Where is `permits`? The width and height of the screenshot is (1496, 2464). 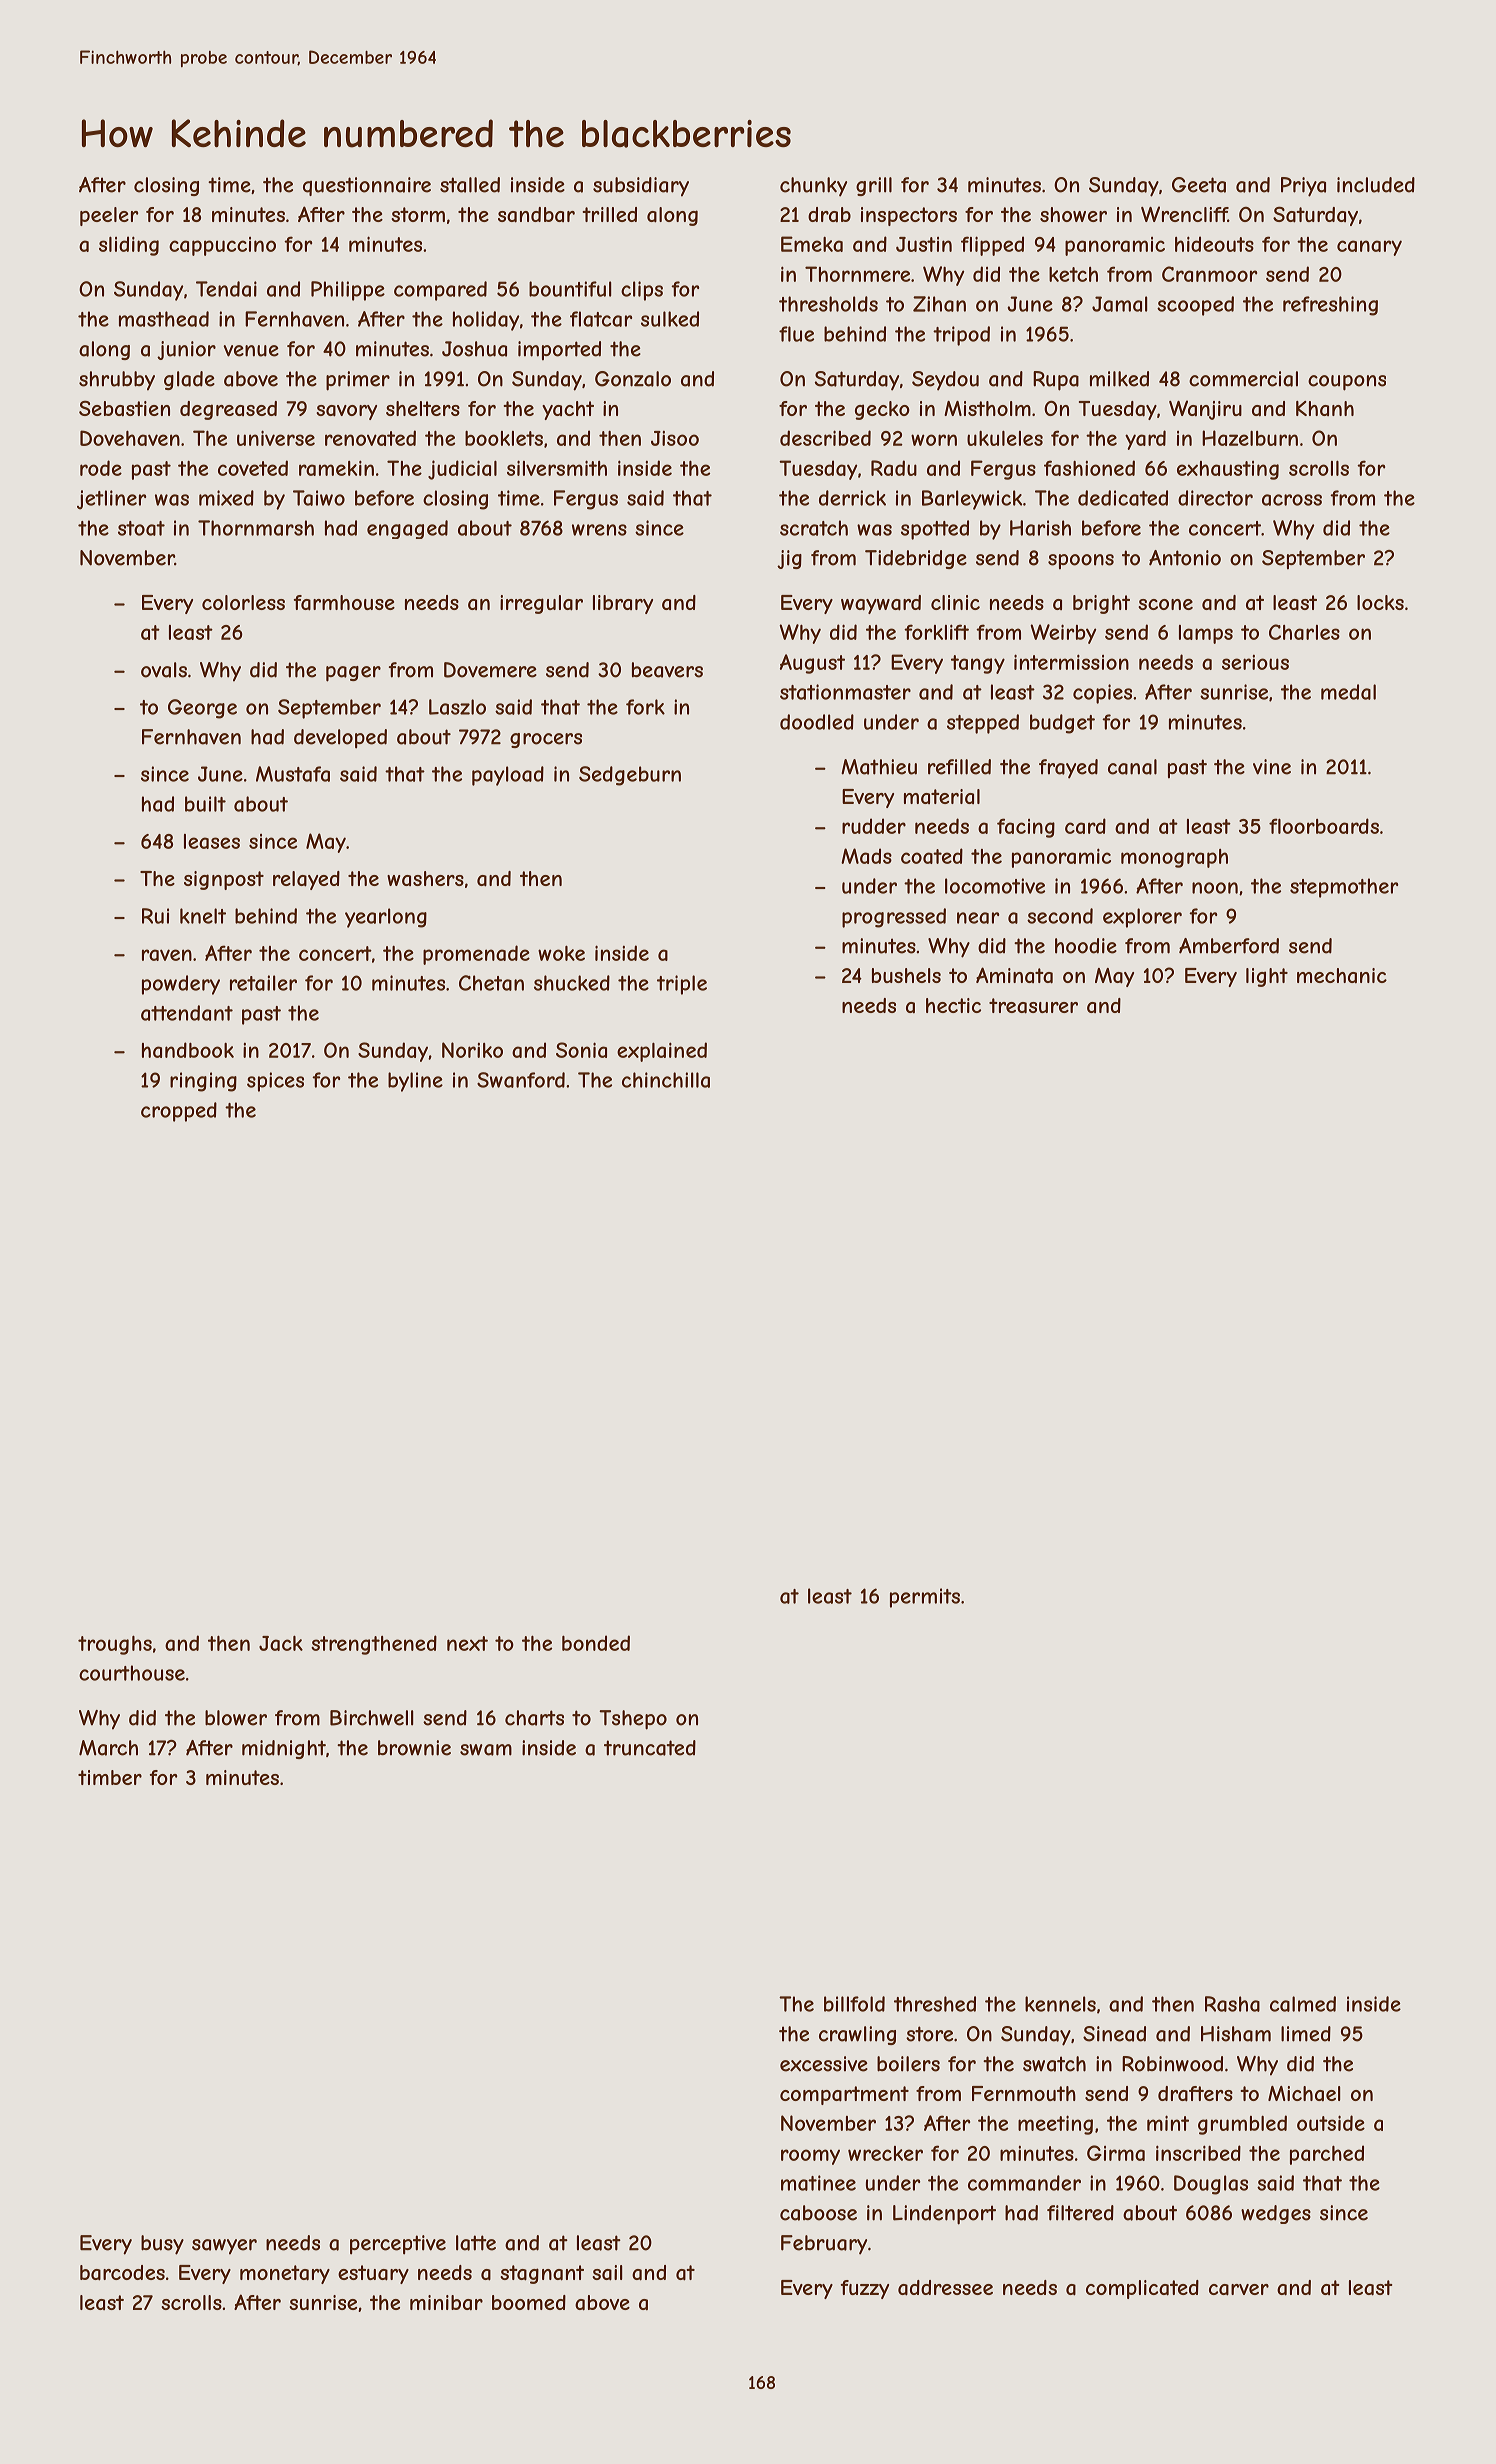
permits is located at coordinates (925, 1598).
